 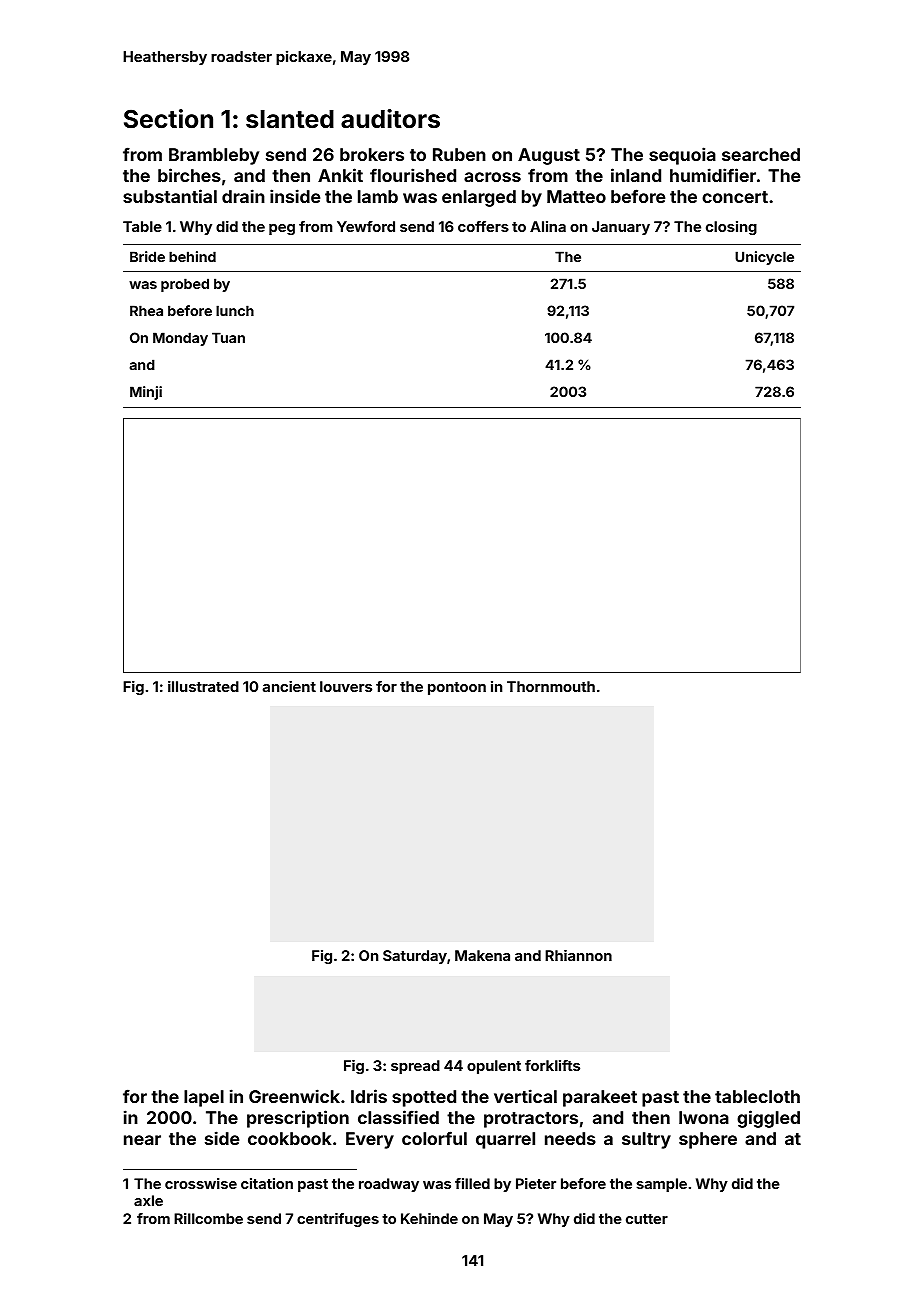 What do you see at coordinates (551, 686) in the document?
I see `Thornmouth` at bounding box center [551, 686].
